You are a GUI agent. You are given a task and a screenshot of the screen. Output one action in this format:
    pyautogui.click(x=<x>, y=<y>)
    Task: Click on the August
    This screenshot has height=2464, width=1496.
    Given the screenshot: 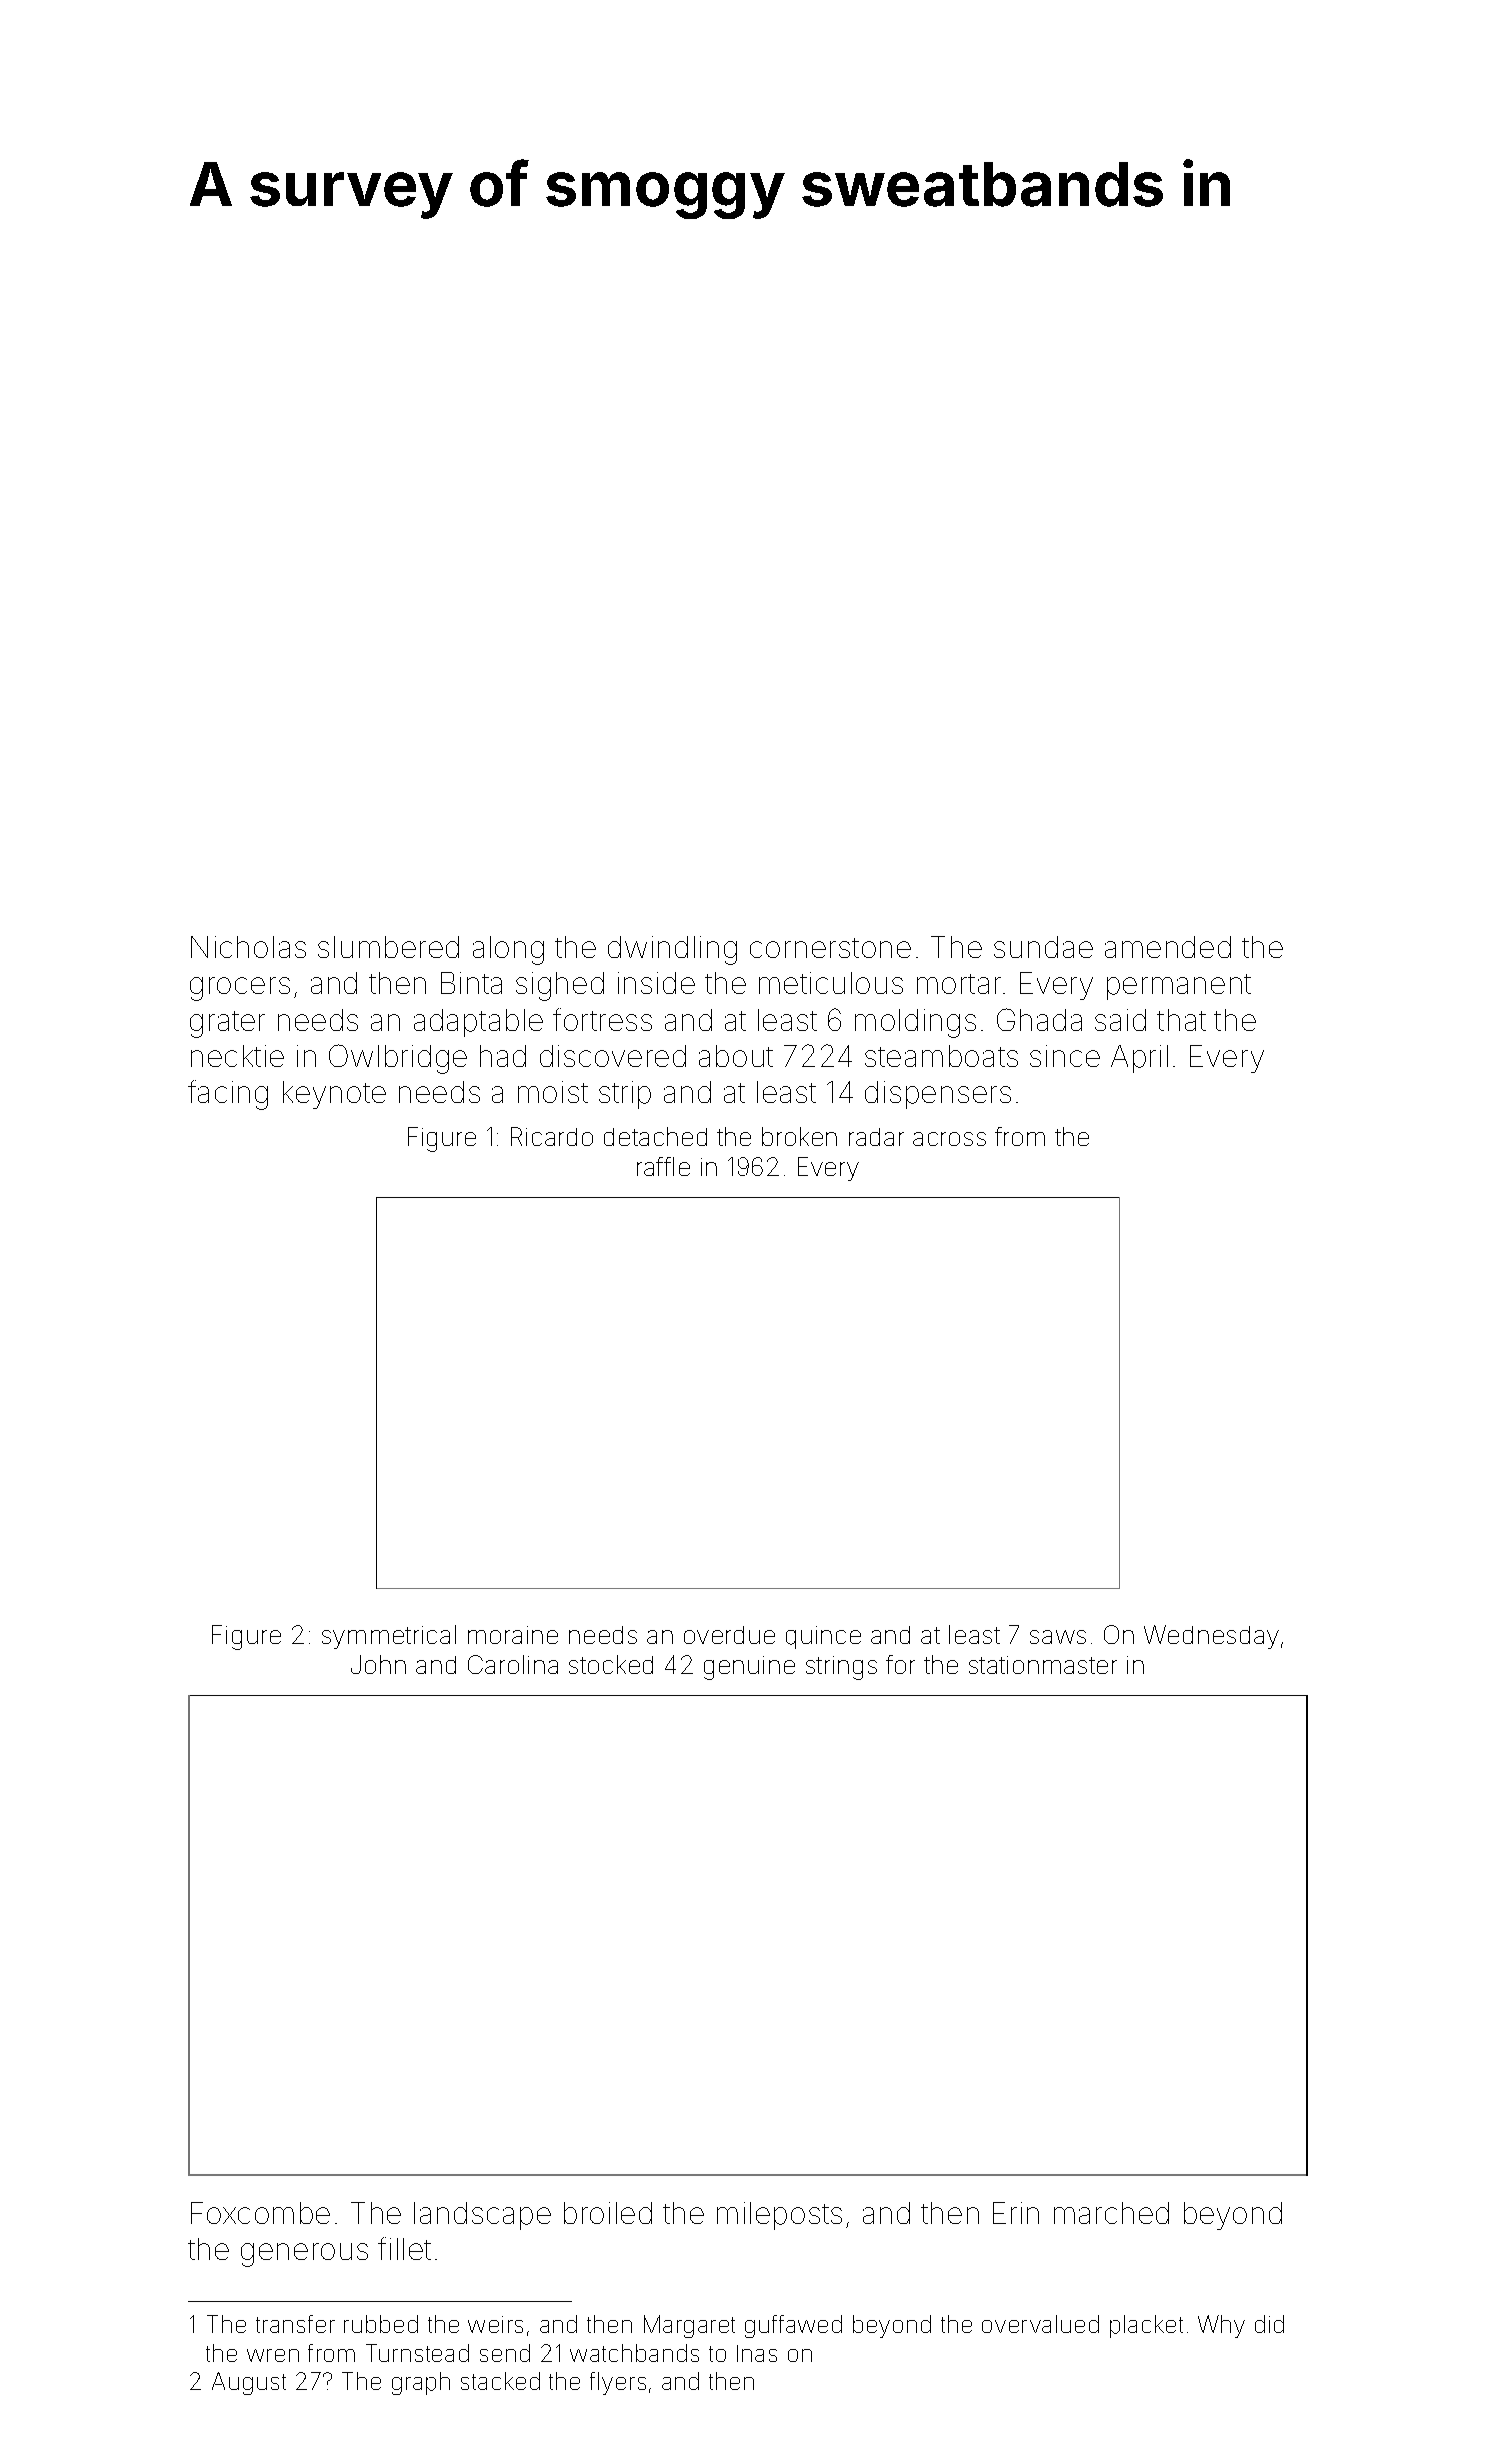 What is the action you would take?
    pyautogui.click(x=249, y=2383)
